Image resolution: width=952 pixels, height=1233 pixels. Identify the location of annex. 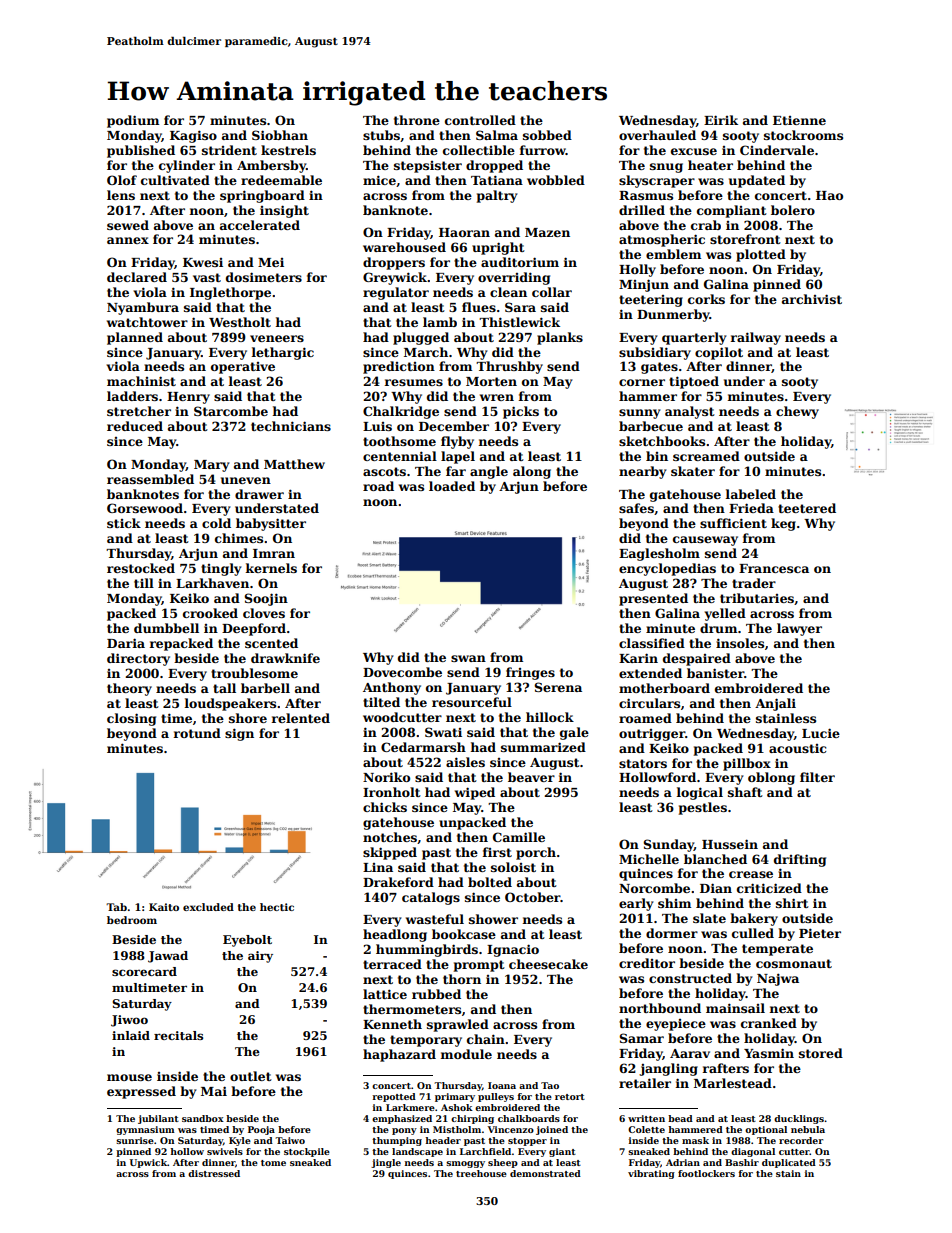
(128, 240).
